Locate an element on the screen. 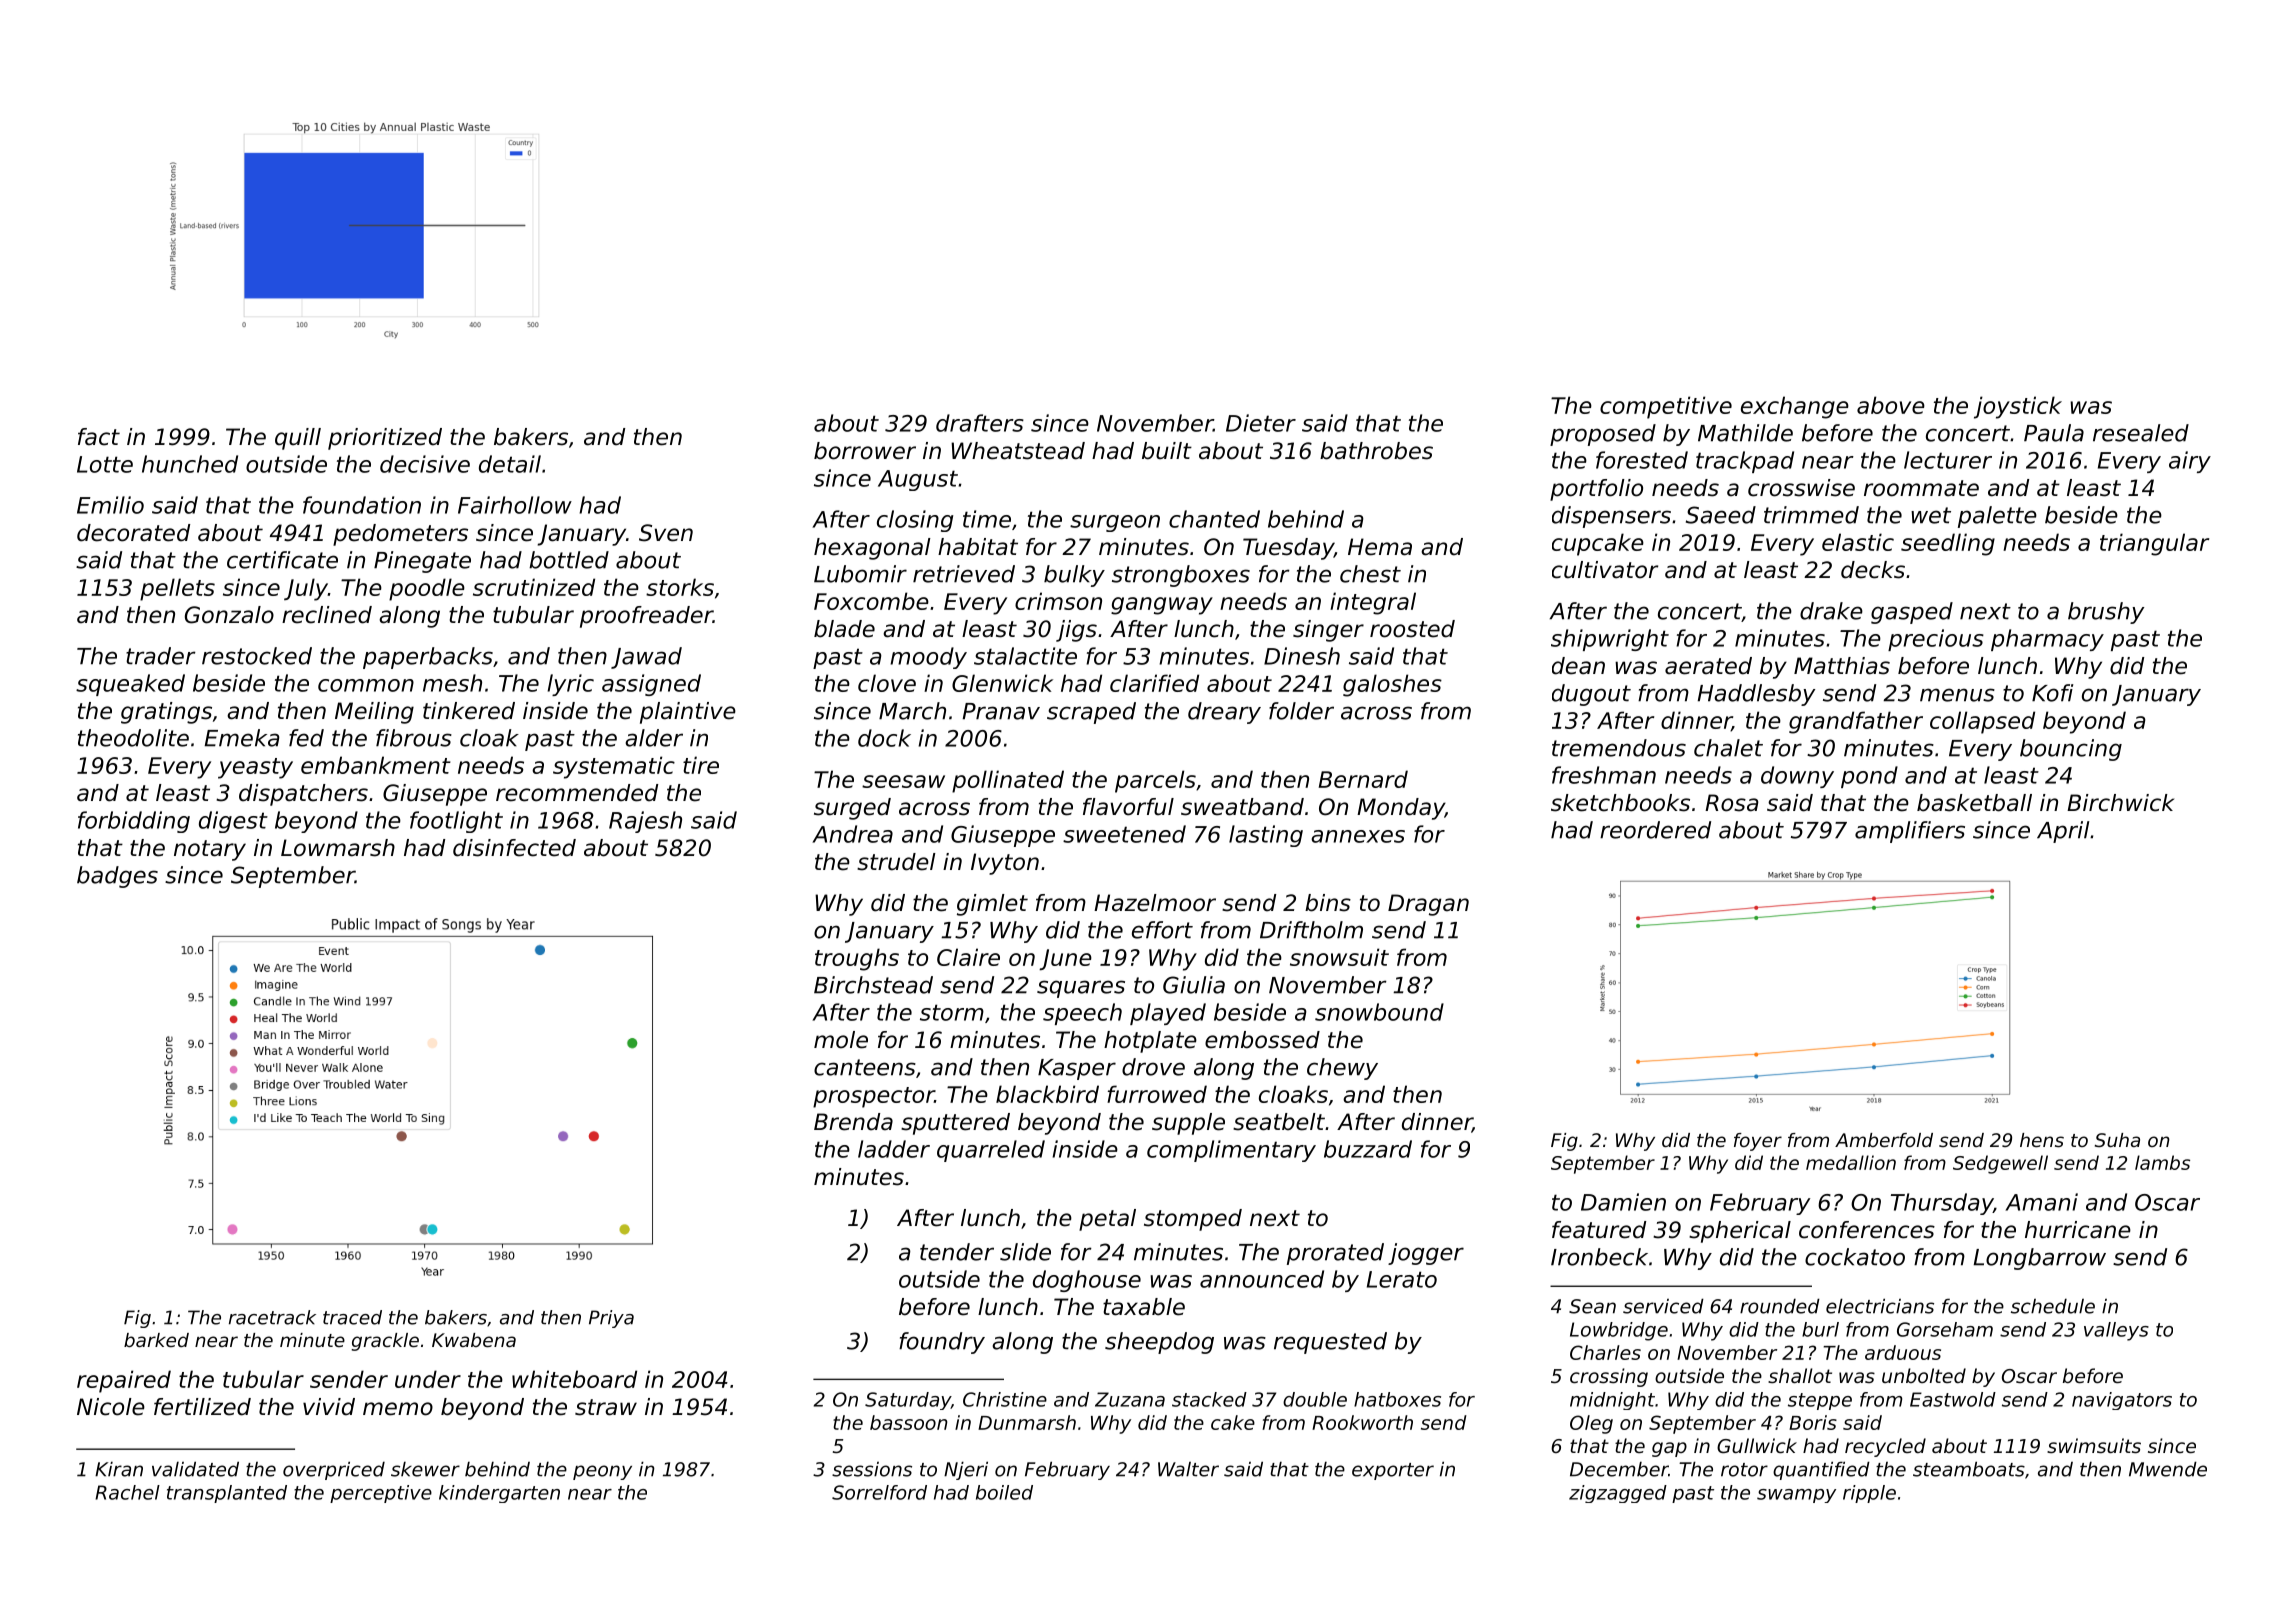  Birchwick is located at coordinates (2120, 803).
